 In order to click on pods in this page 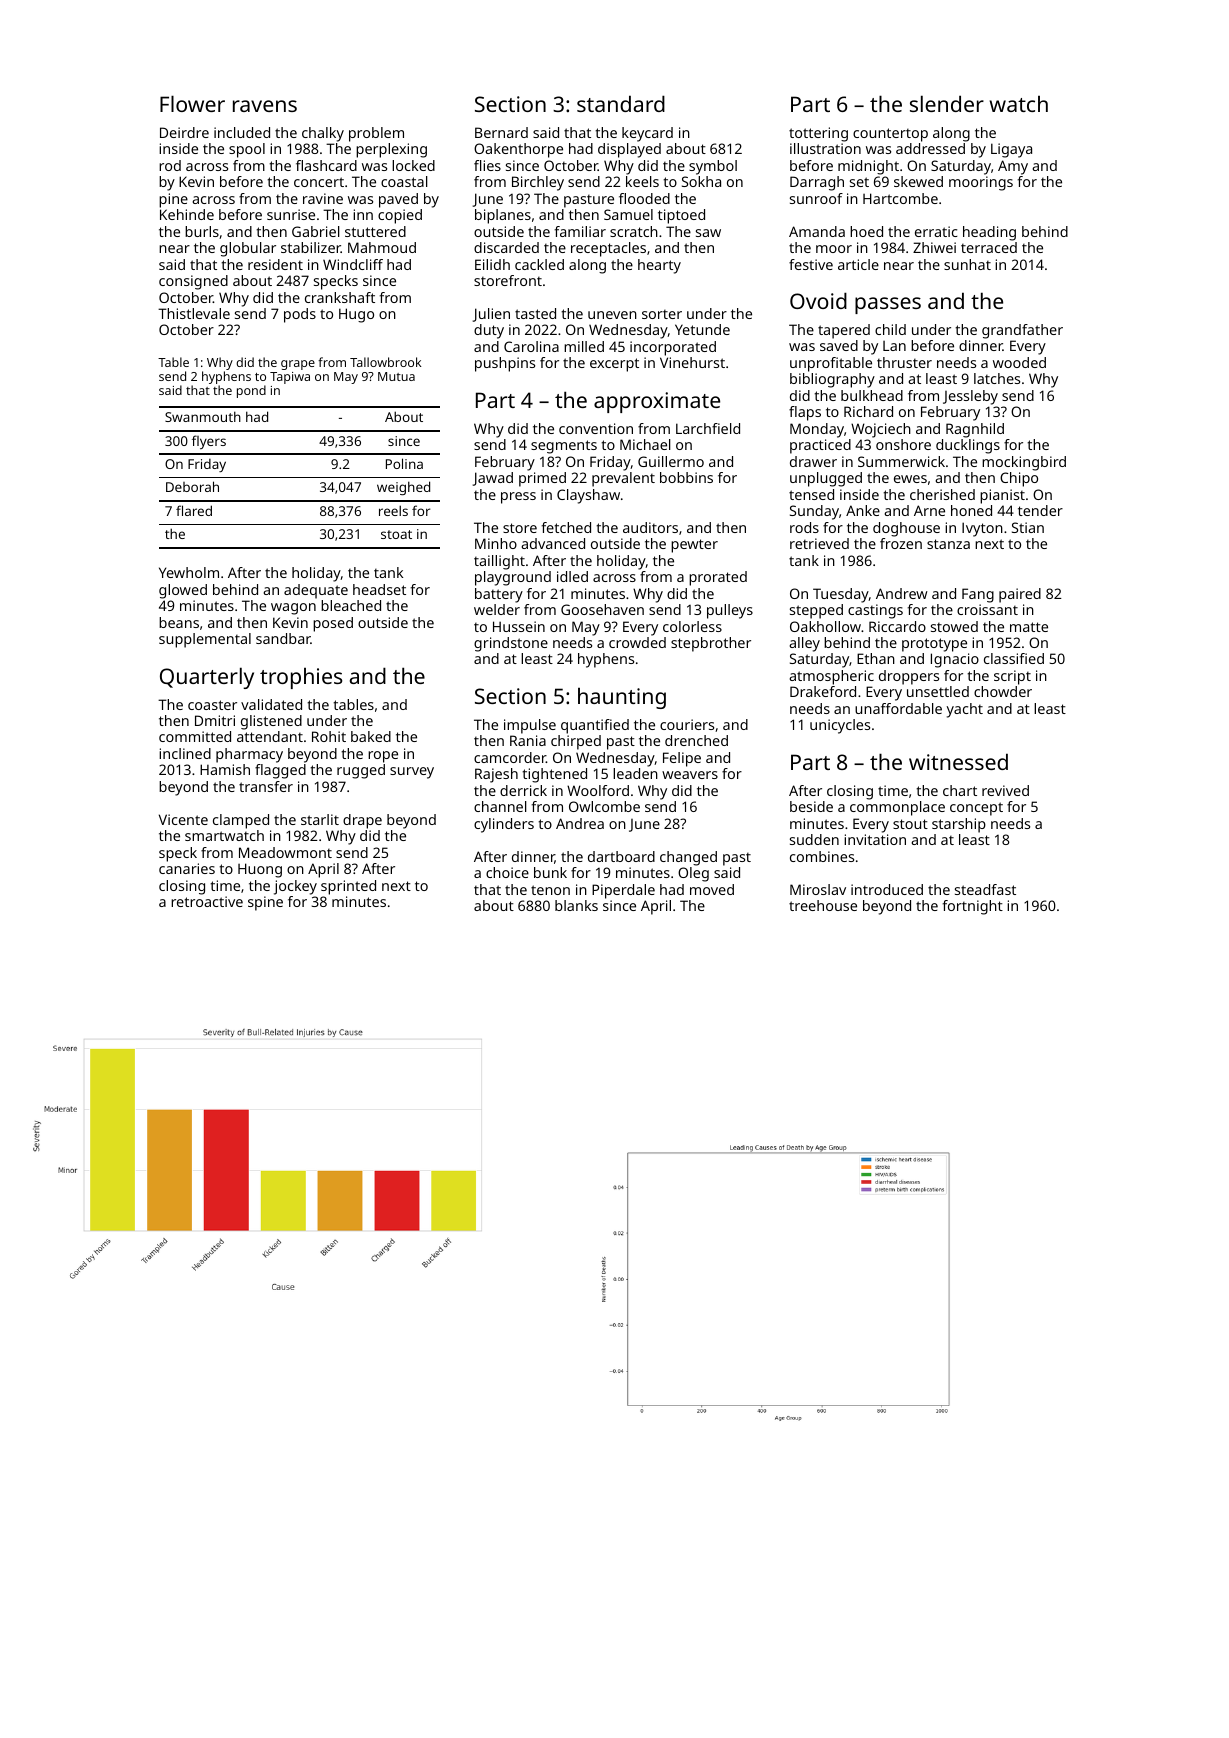, I will do `click(300, 315)`.
